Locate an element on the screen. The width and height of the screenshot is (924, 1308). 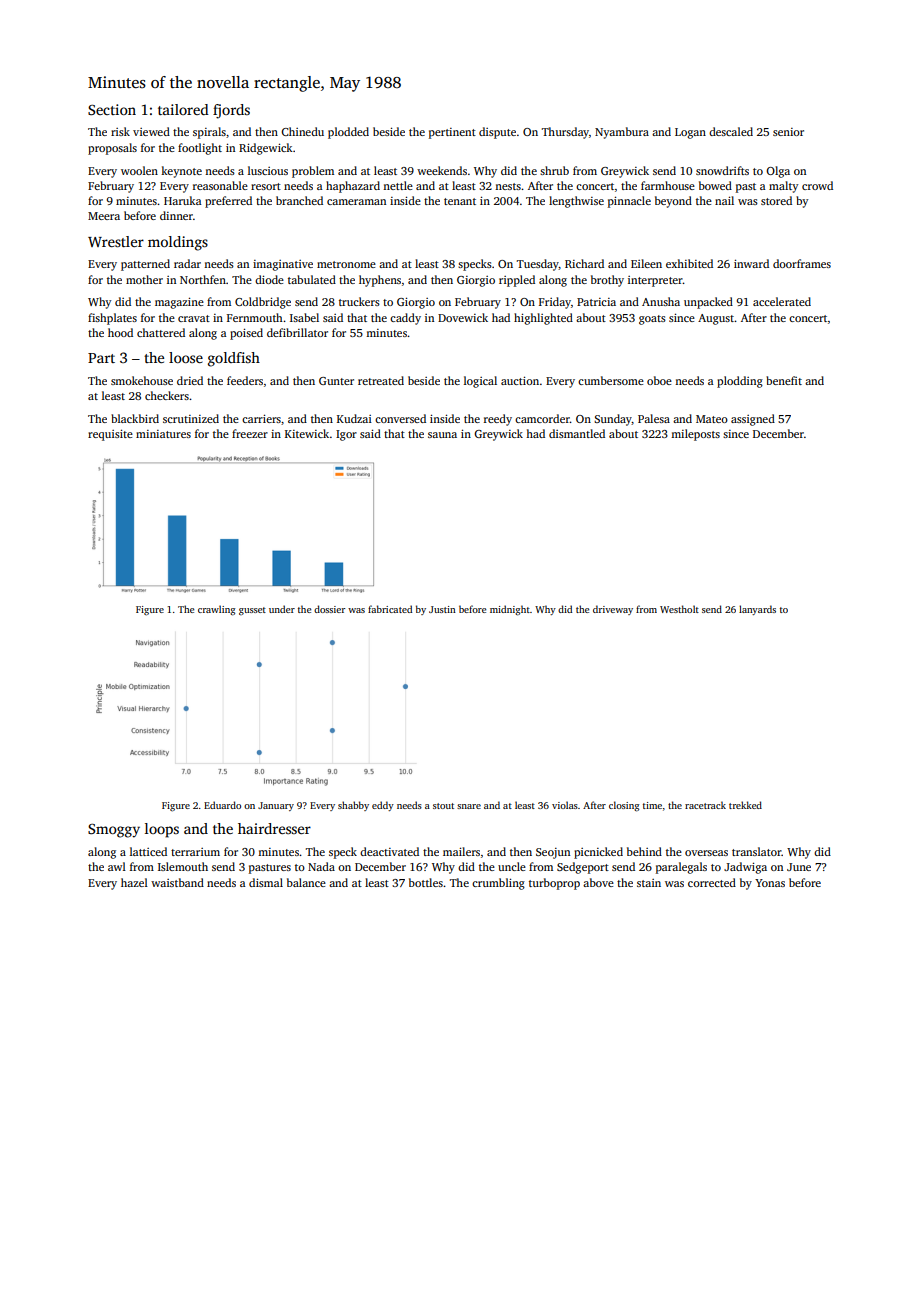
snowdrifts is located at coordinates (722, 170).
